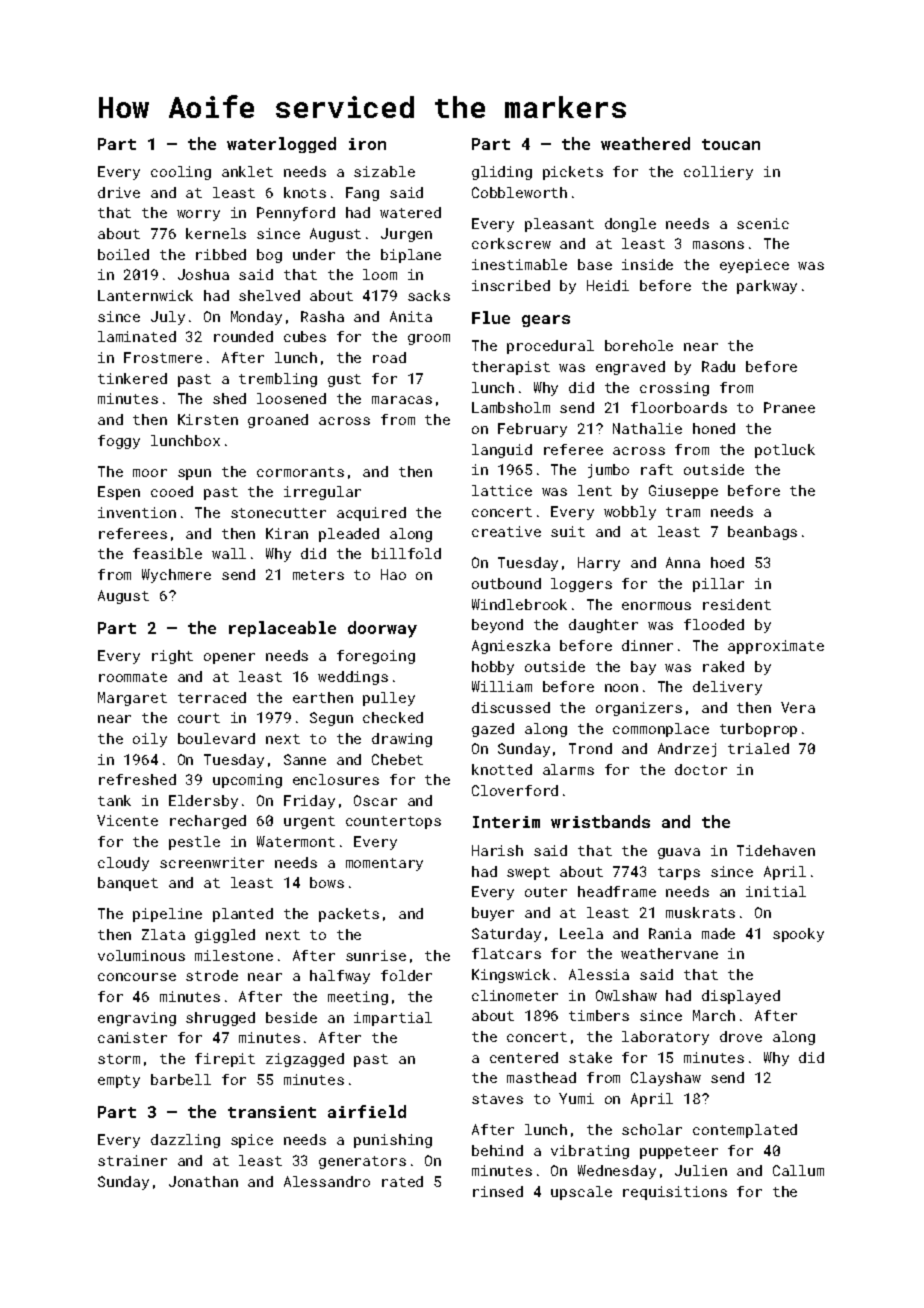 This screenshot has height=1308, width=924. I want to click on shelved, so click(269, 295).
